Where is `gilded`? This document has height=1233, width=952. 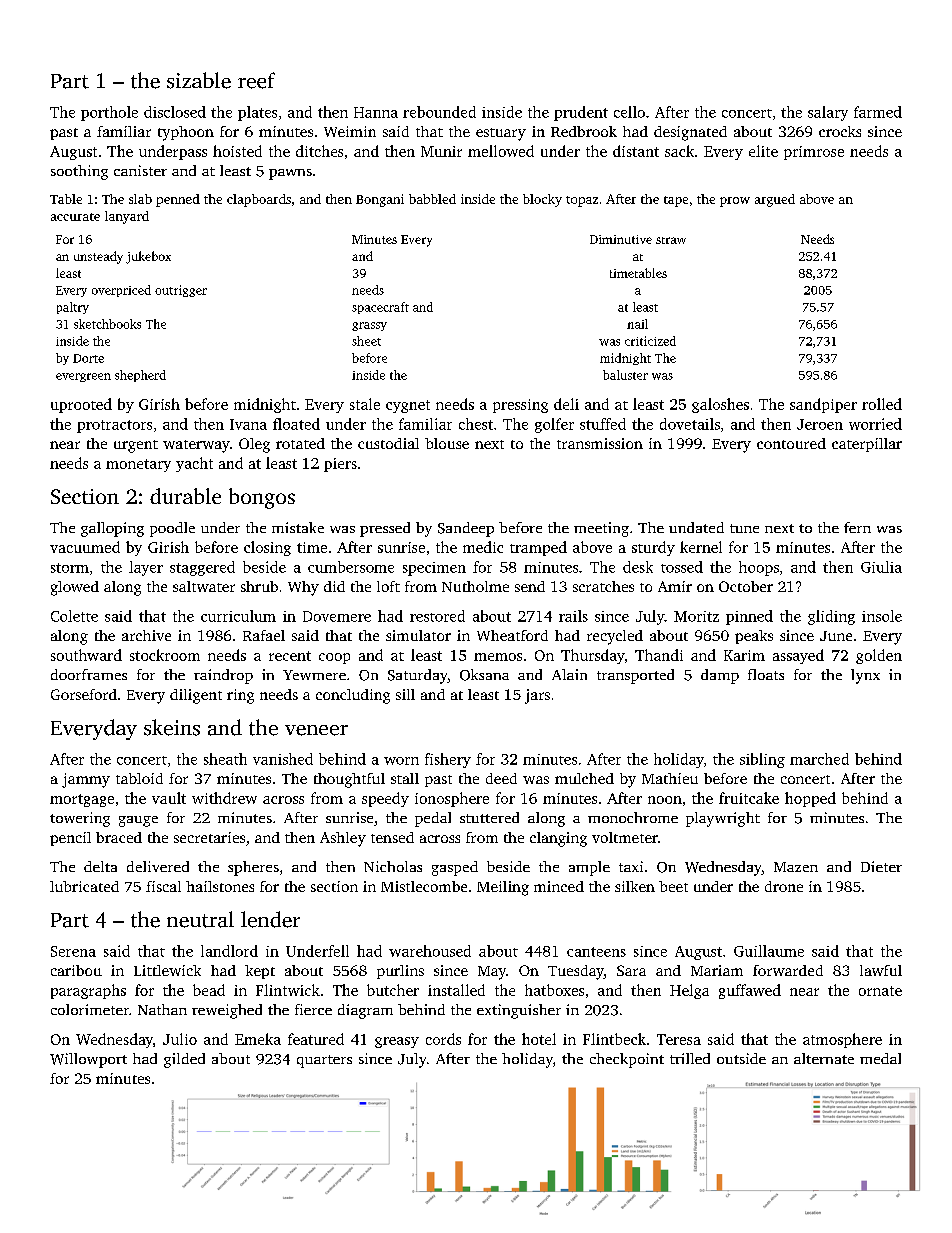 gilded is located at coordinates (184, 1060).
